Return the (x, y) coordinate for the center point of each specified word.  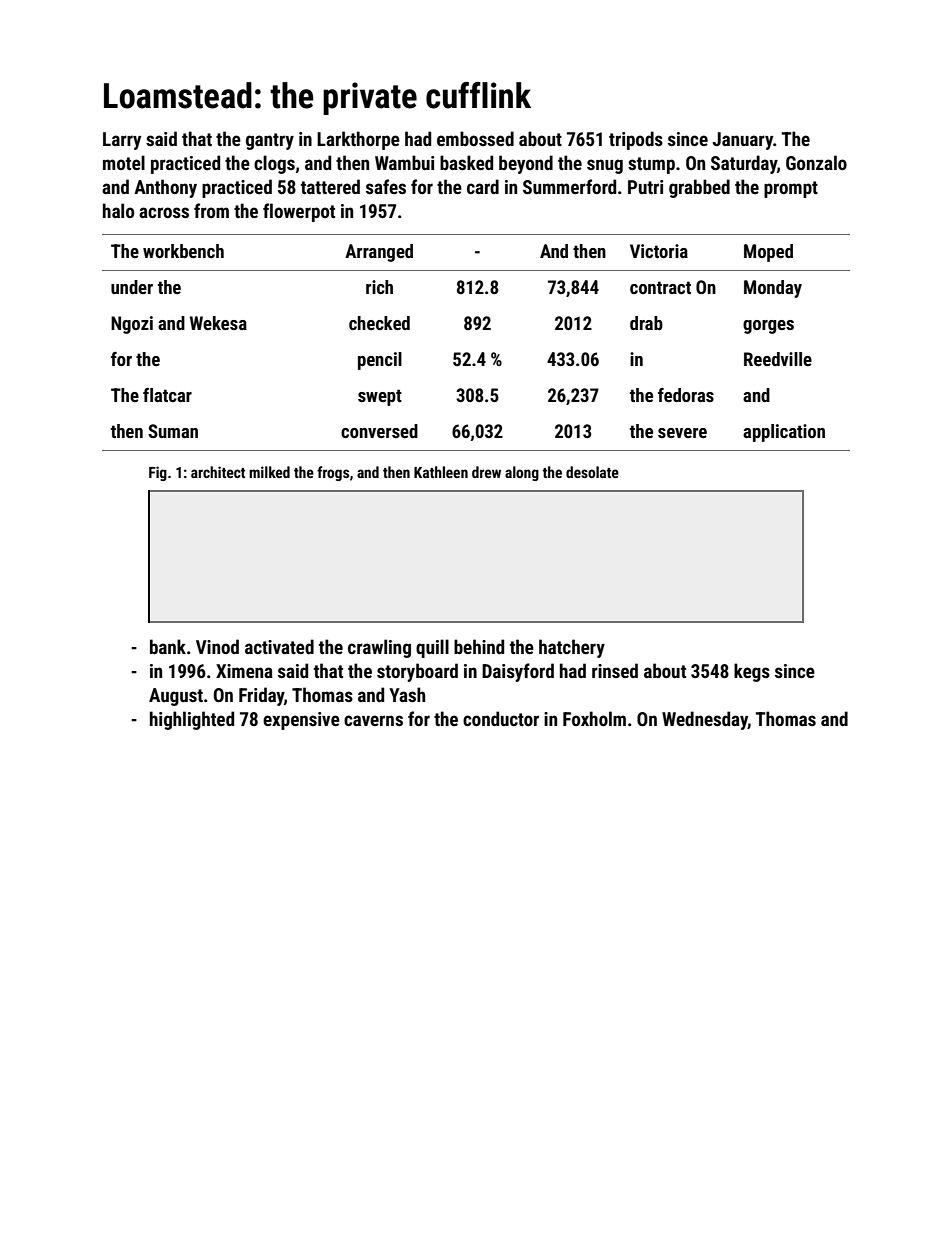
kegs (752, 672)
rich (379, 287)
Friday (261, 696)
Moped (768, 253)
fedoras (686, 395)
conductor (501, 718)
